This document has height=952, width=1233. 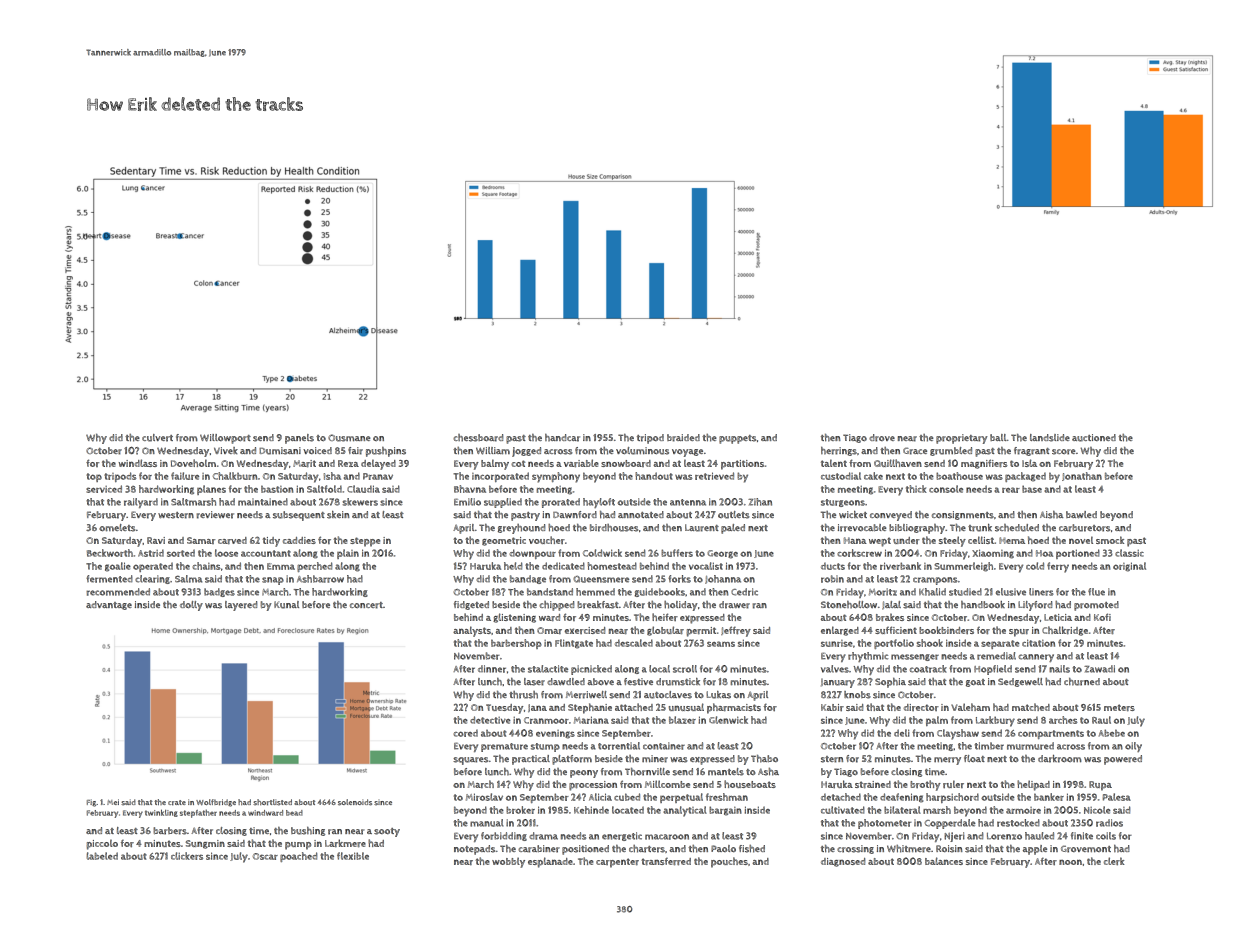 I want to click on puppets, so click(x=738, y=439).
